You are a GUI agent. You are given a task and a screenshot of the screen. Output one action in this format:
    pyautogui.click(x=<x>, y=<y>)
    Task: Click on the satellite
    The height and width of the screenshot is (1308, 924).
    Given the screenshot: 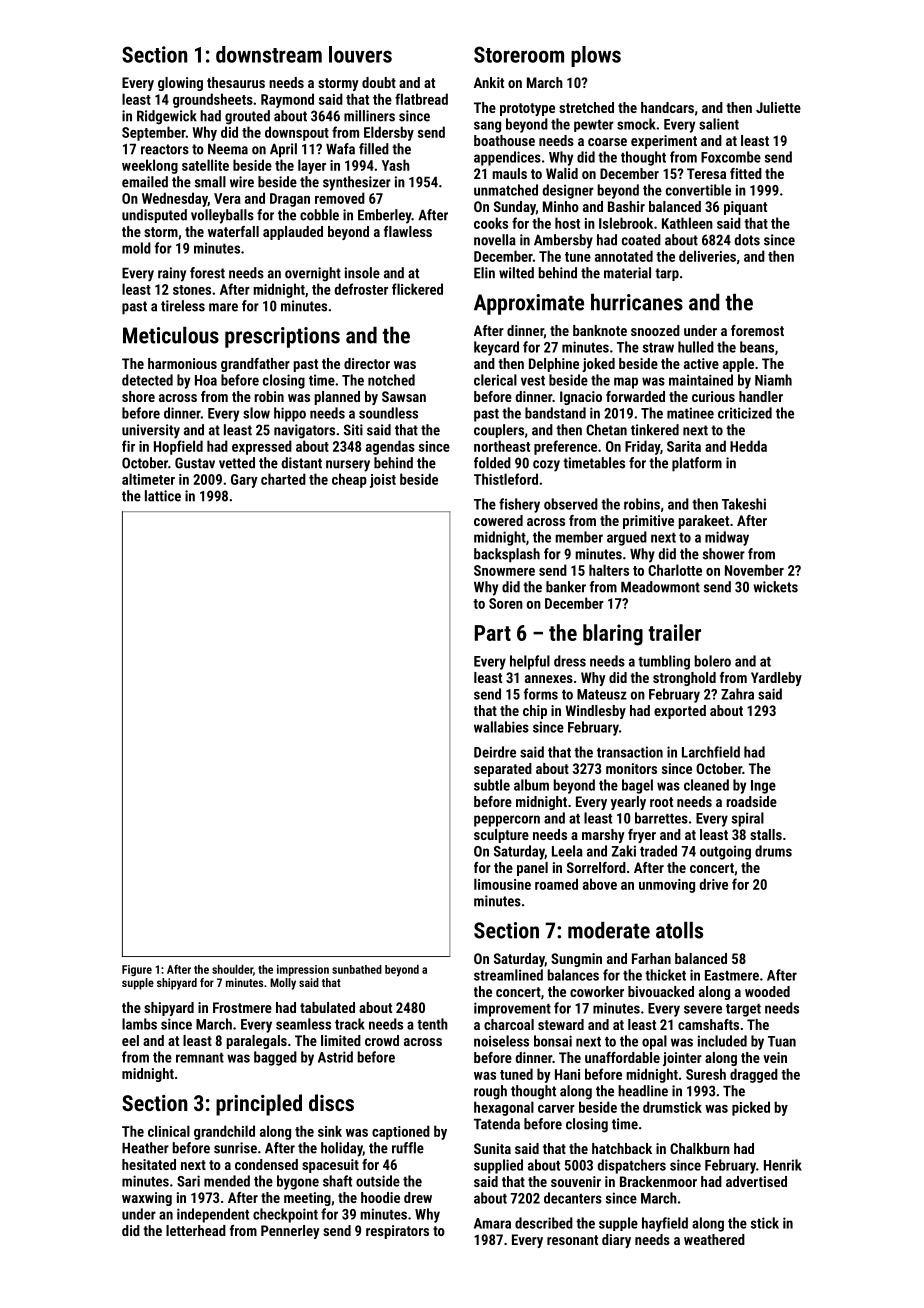 What is the action you would take?
    pyautogui.click(x=205, y=165)
